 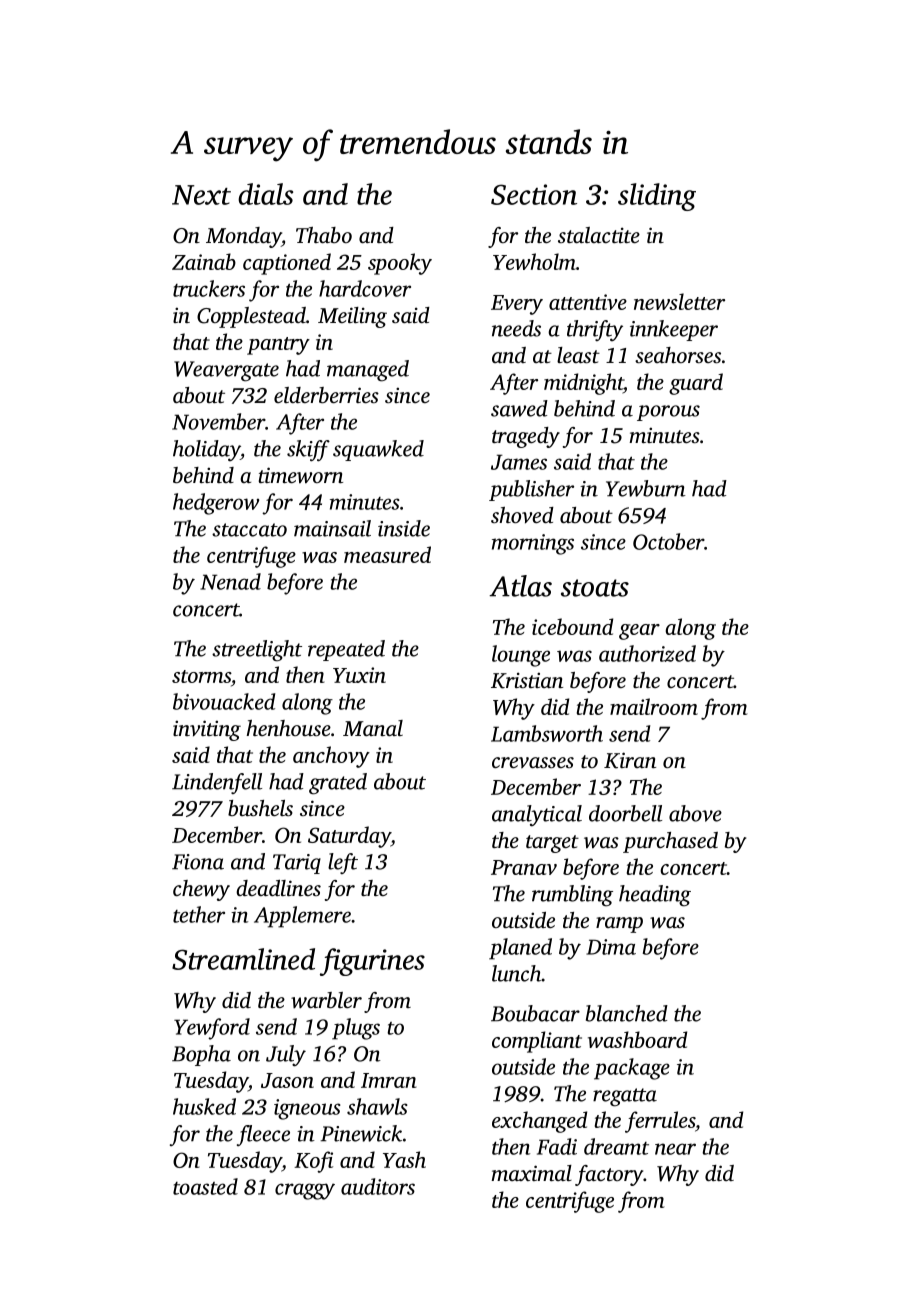 I want to click on icebound, so click(x=572, y=626).
